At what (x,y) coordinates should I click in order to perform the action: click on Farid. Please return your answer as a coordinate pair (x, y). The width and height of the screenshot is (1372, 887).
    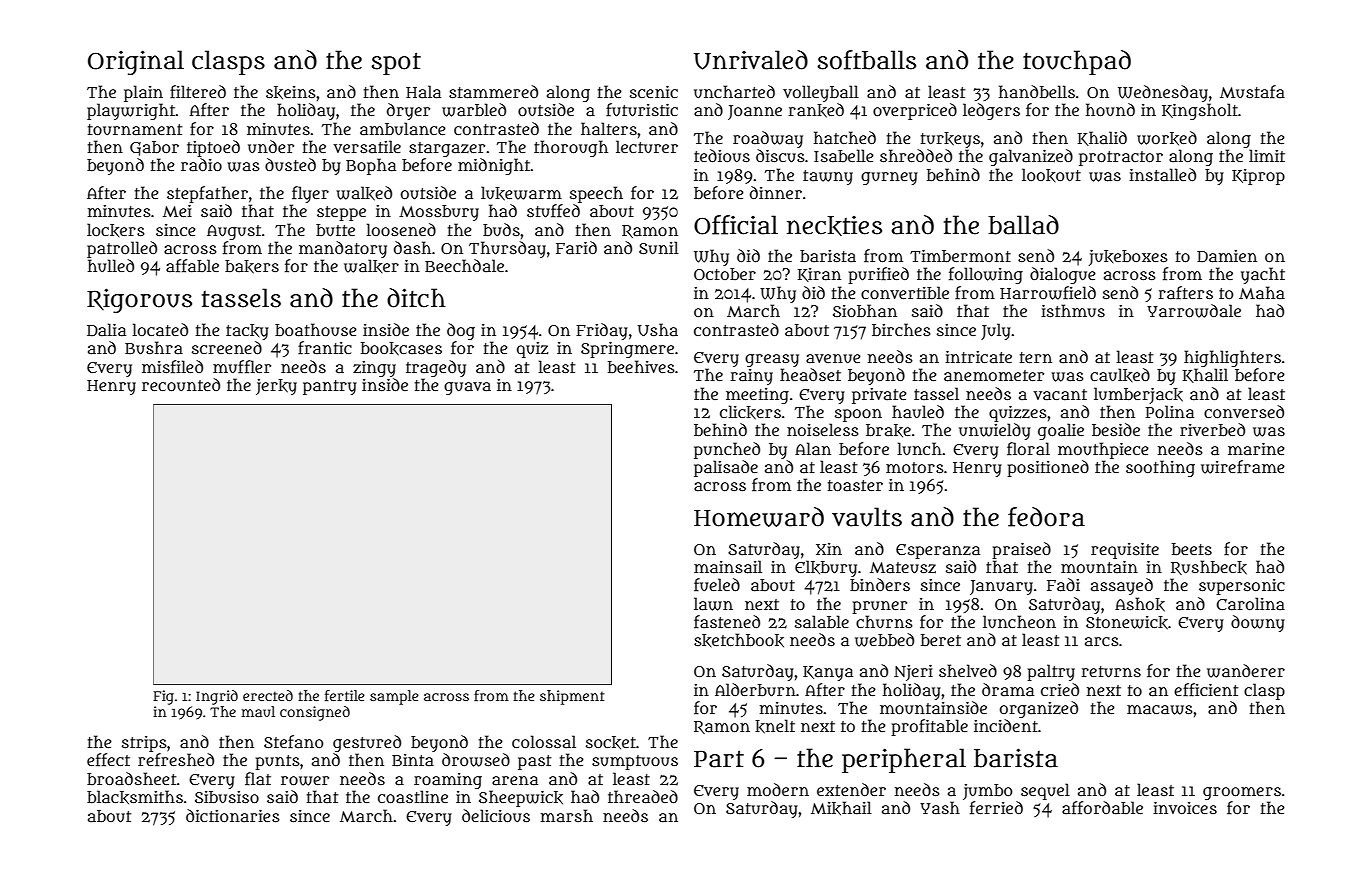
    Looking at the image, I should click on (576, 247).
